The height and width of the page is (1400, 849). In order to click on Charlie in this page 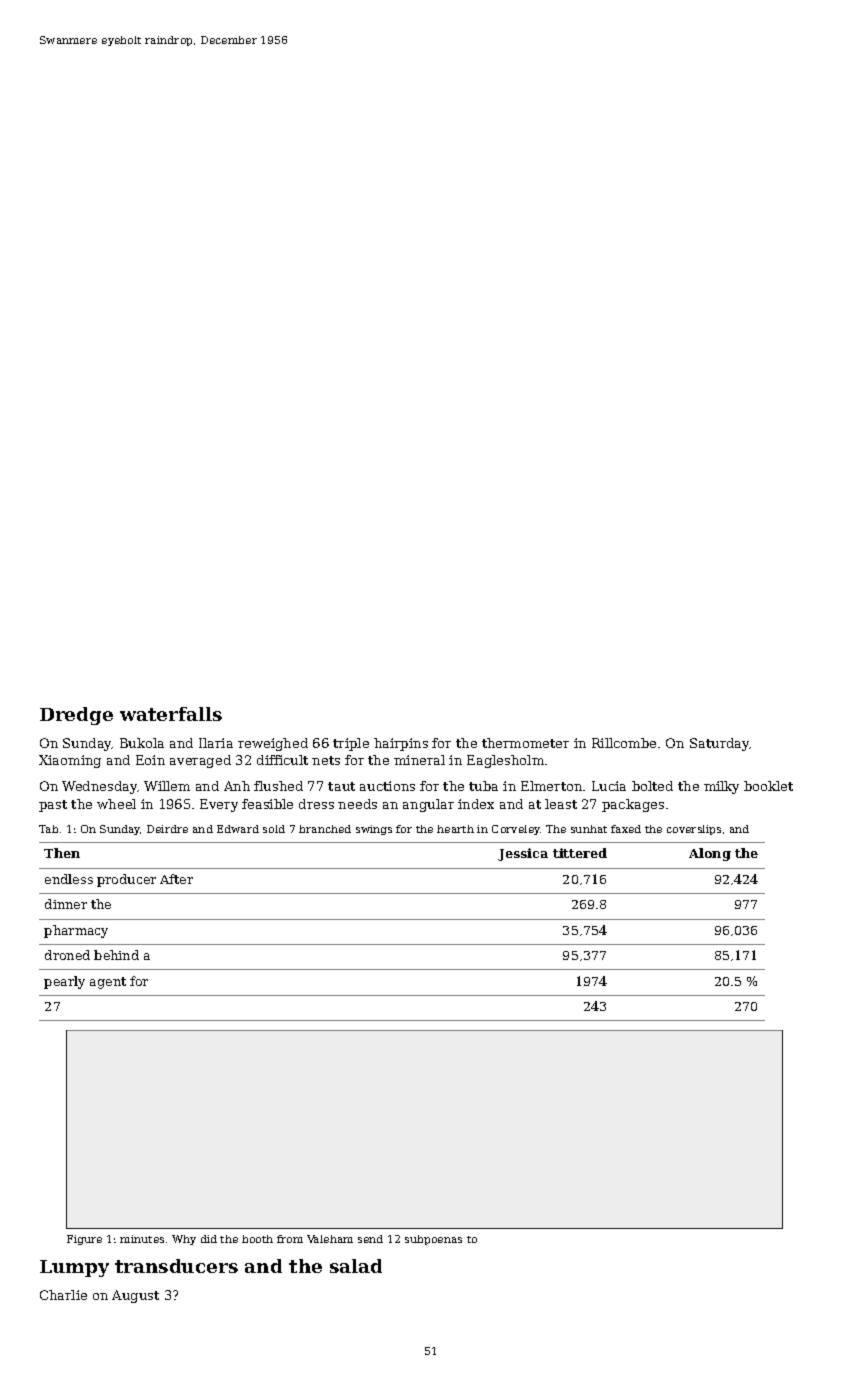, I will do `click(63, 1295)`.
